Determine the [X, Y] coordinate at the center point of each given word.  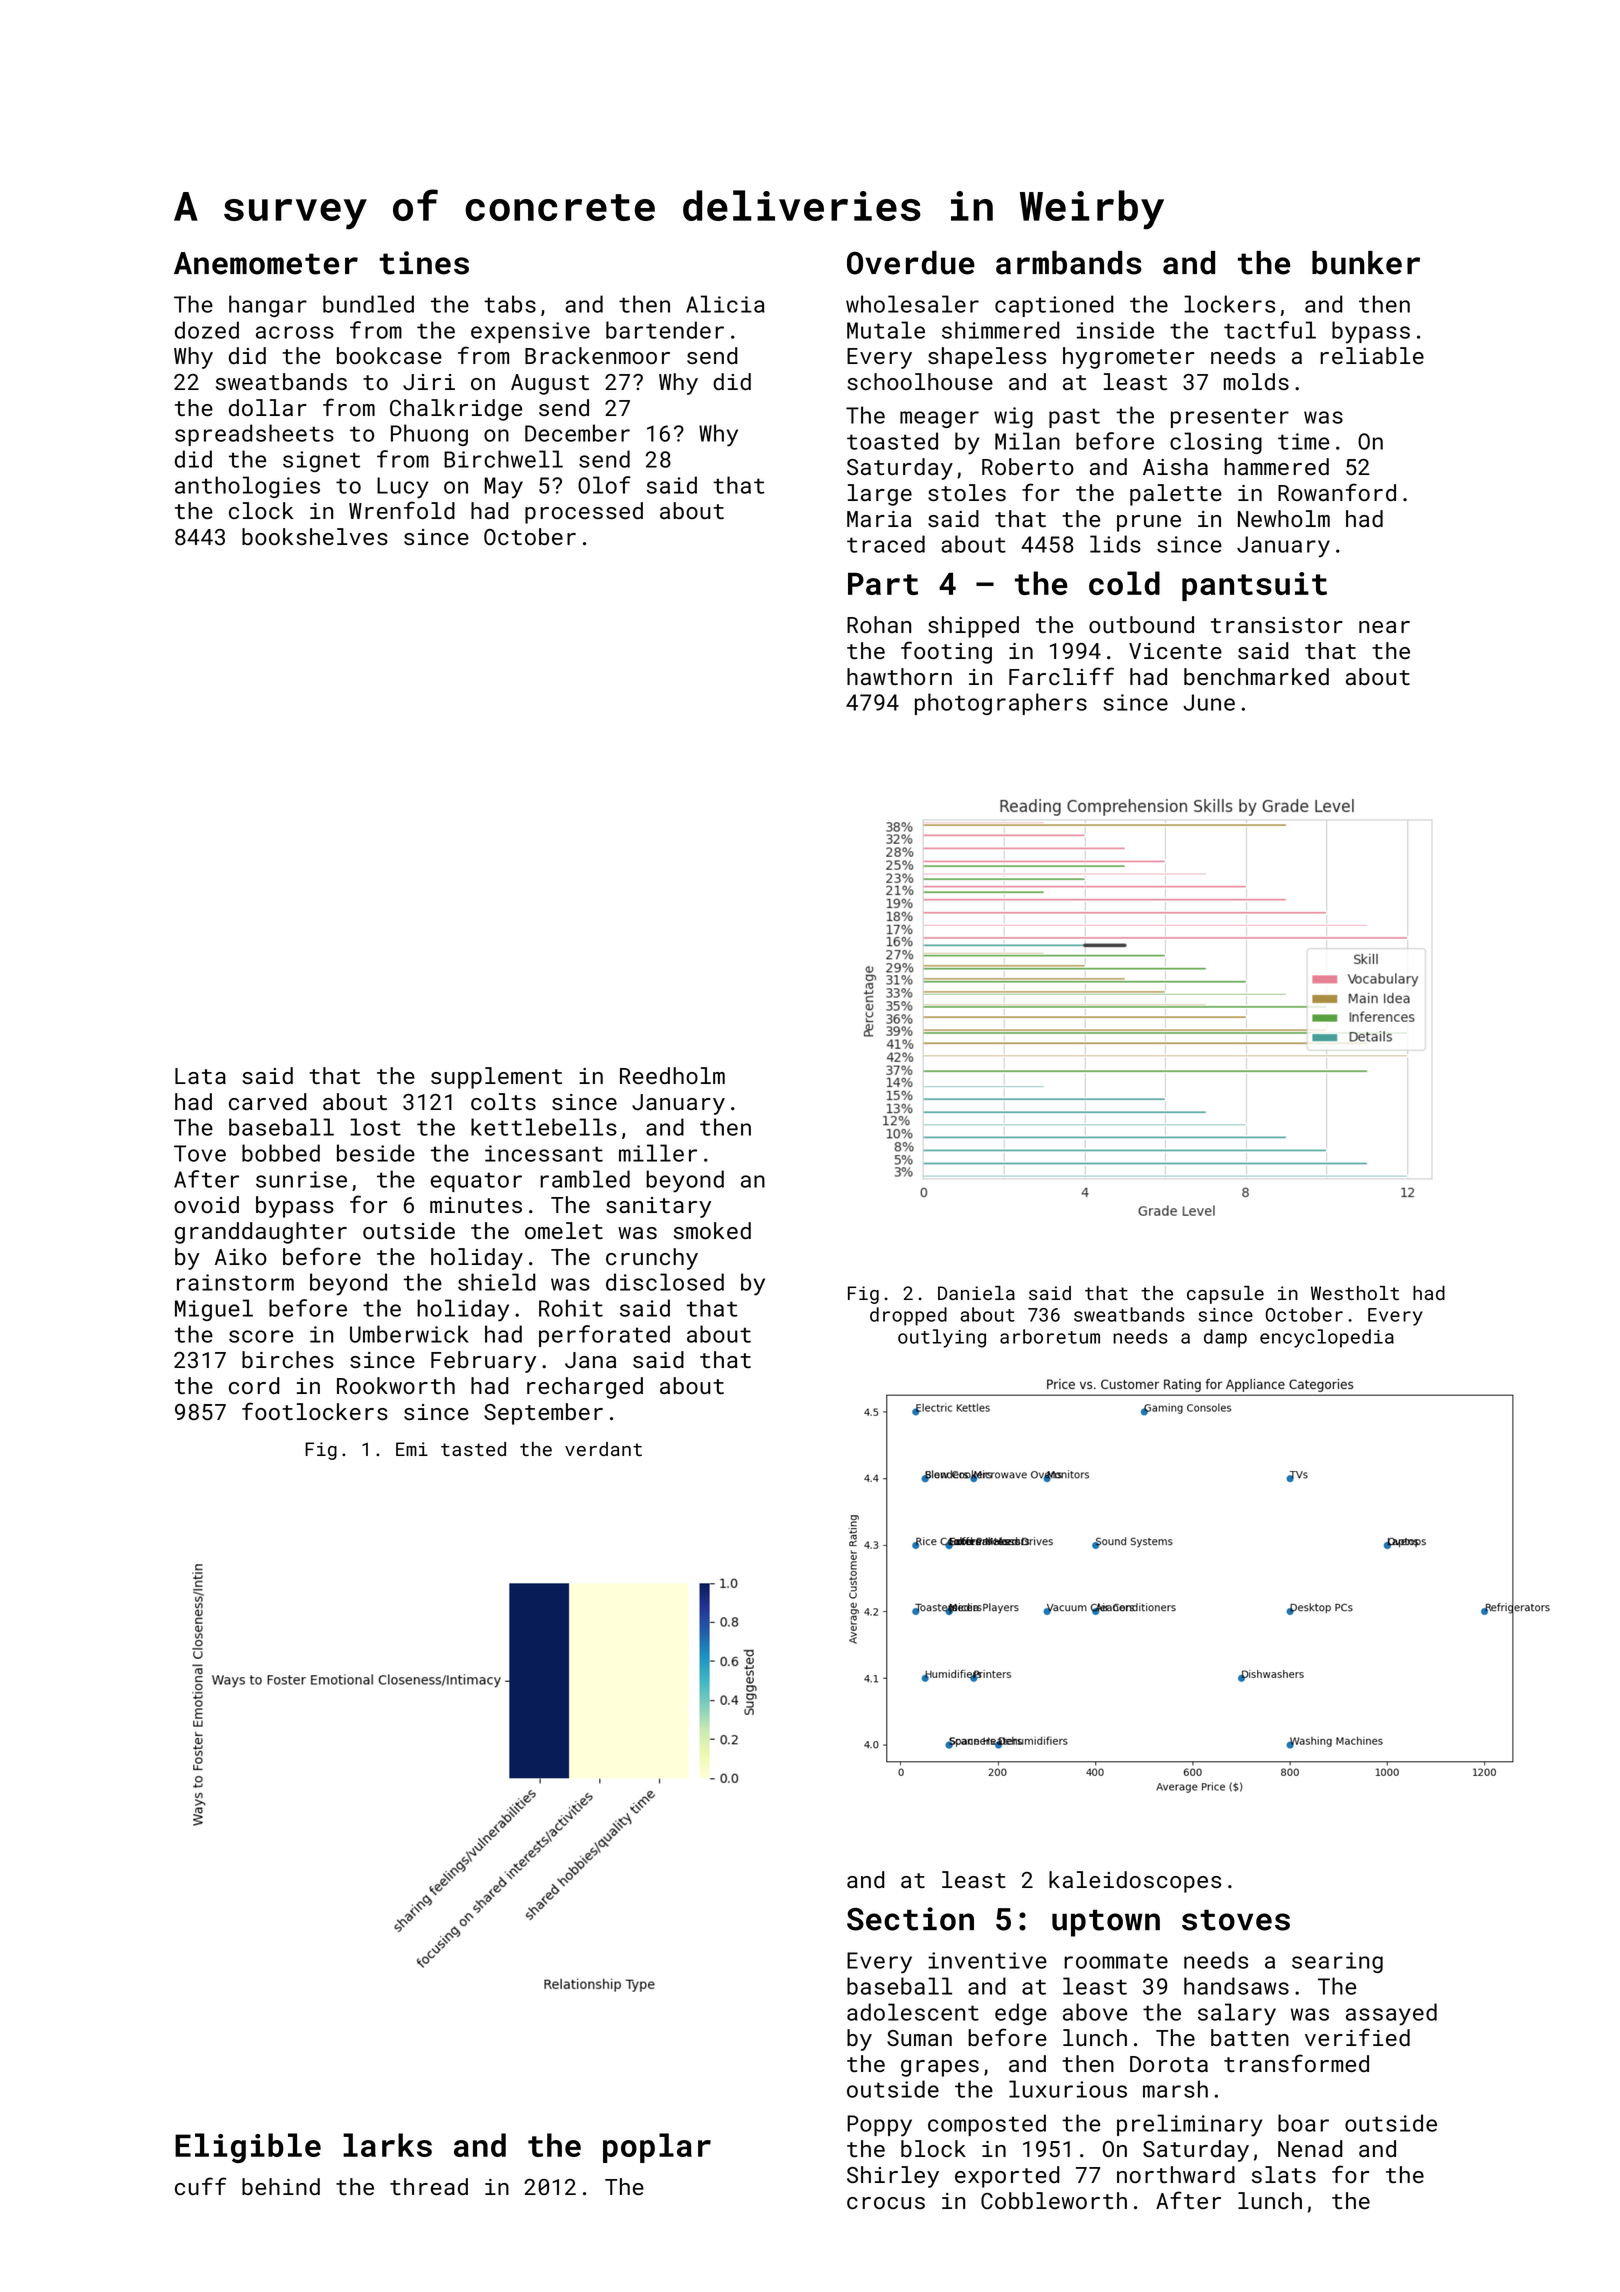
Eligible [248, 2148]
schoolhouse [920, 381]
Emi [412, 1449]
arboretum [1050, 1336]
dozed [207, 330]
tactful [1270, 330]
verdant [603, 1449]
